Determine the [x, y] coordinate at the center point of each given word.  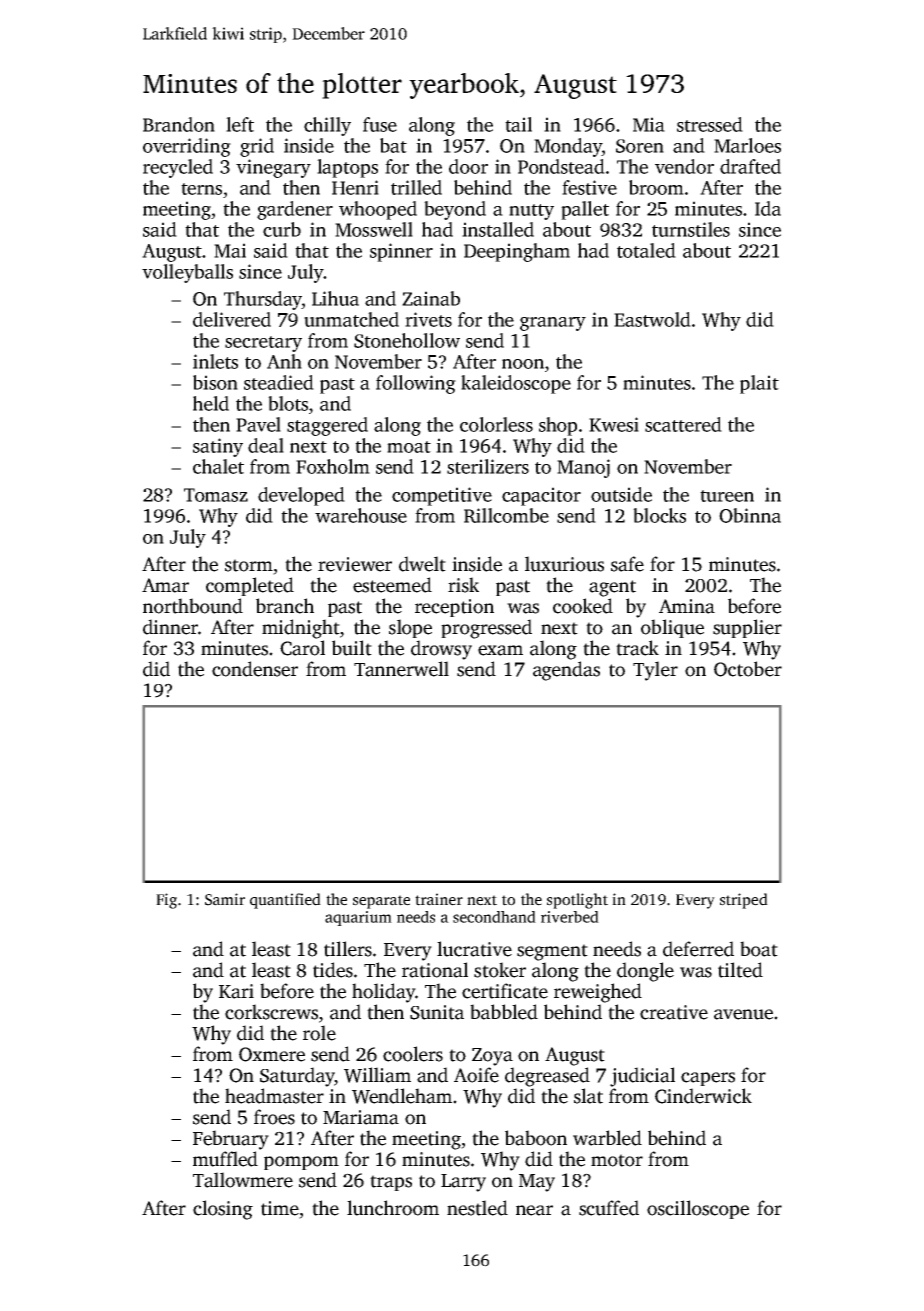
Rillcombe [506, 515]
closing [223, 1210]
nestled [477, 1208]
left [240, 124]
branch [285, 606]
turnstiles [691, 229]
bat [393, 145]
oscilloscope [698, 1209]
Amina [687, 606]
